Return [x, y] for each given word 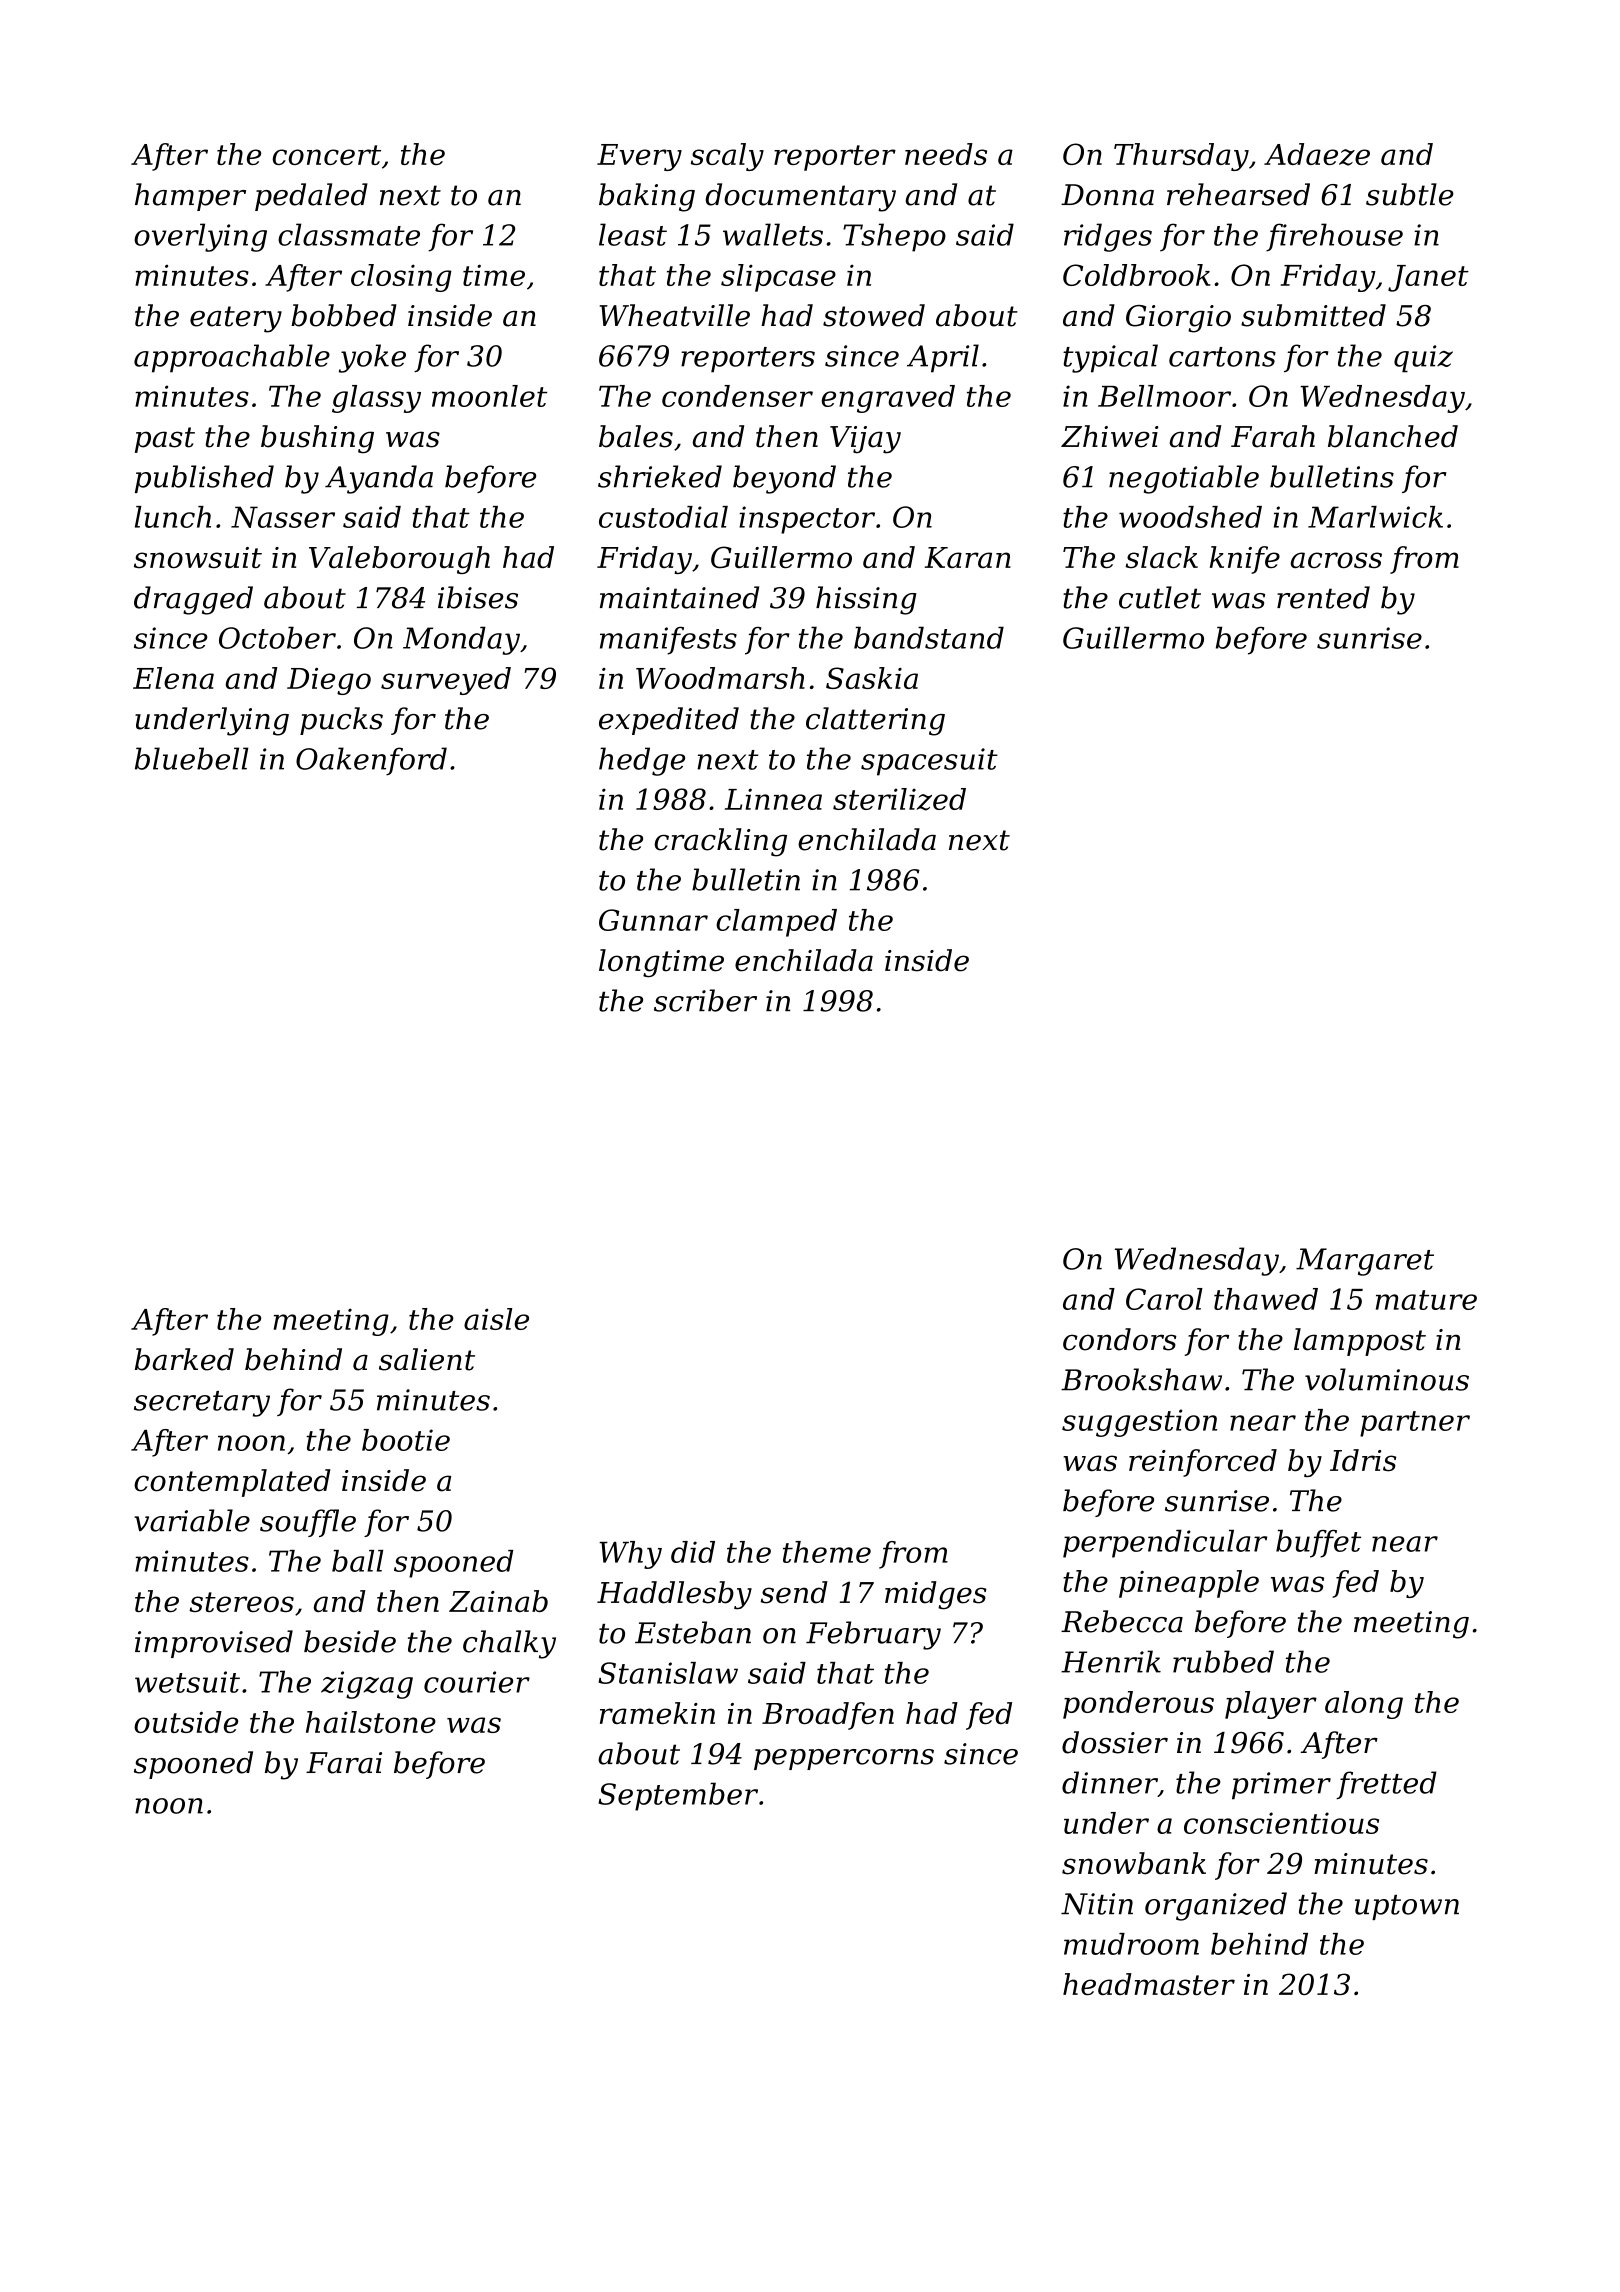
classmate [349, 234]
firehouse [1334, 237]
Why [630, 1555]
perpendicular [1165, 1544]
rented [1323, 597]
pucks [341, 721]
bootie [406, 1440]
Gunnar [653, 920]
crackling [720, 842]
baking [647, 197]
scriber [705, 1000]
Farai [344, 1763]
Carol [1164, 1299]
